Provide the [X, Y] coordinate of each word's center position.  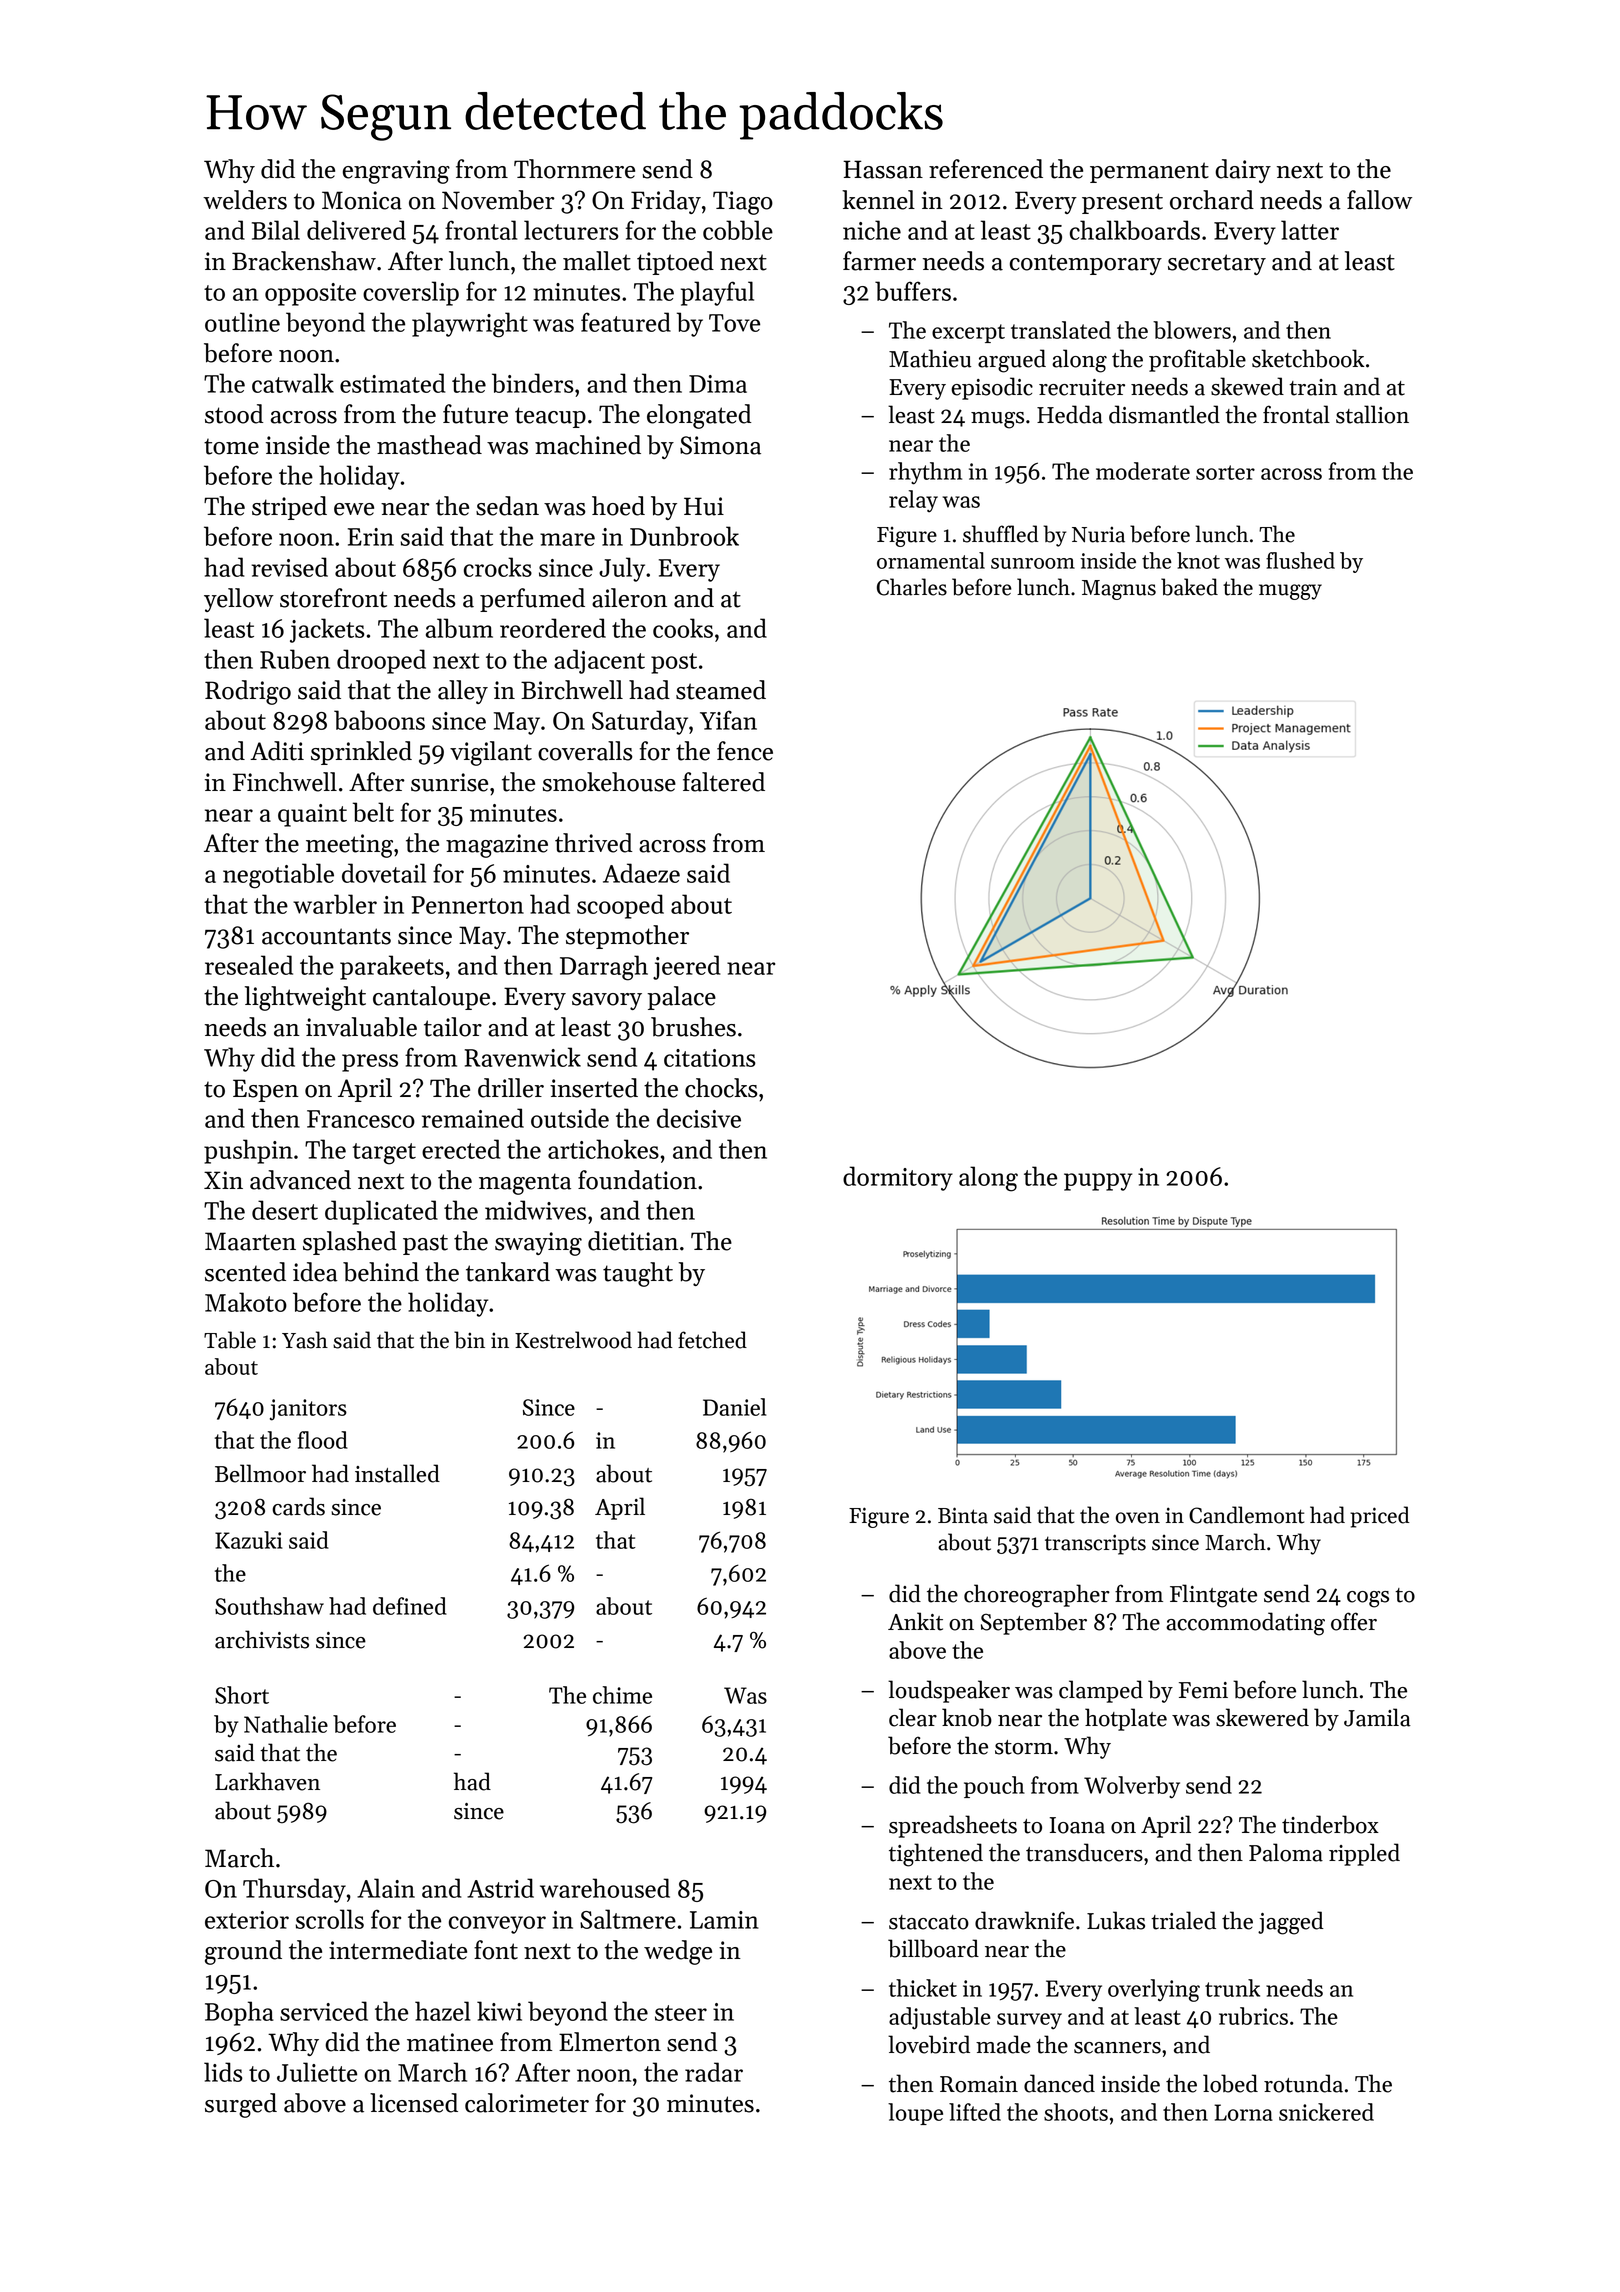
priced [1379, 1517]
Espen [266, 1090]
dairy [1243, 171]
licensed [414, 2103]
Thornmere [574, 169]
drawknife [1024, 1920]
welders [245, 200]
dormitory [898, 1178]
